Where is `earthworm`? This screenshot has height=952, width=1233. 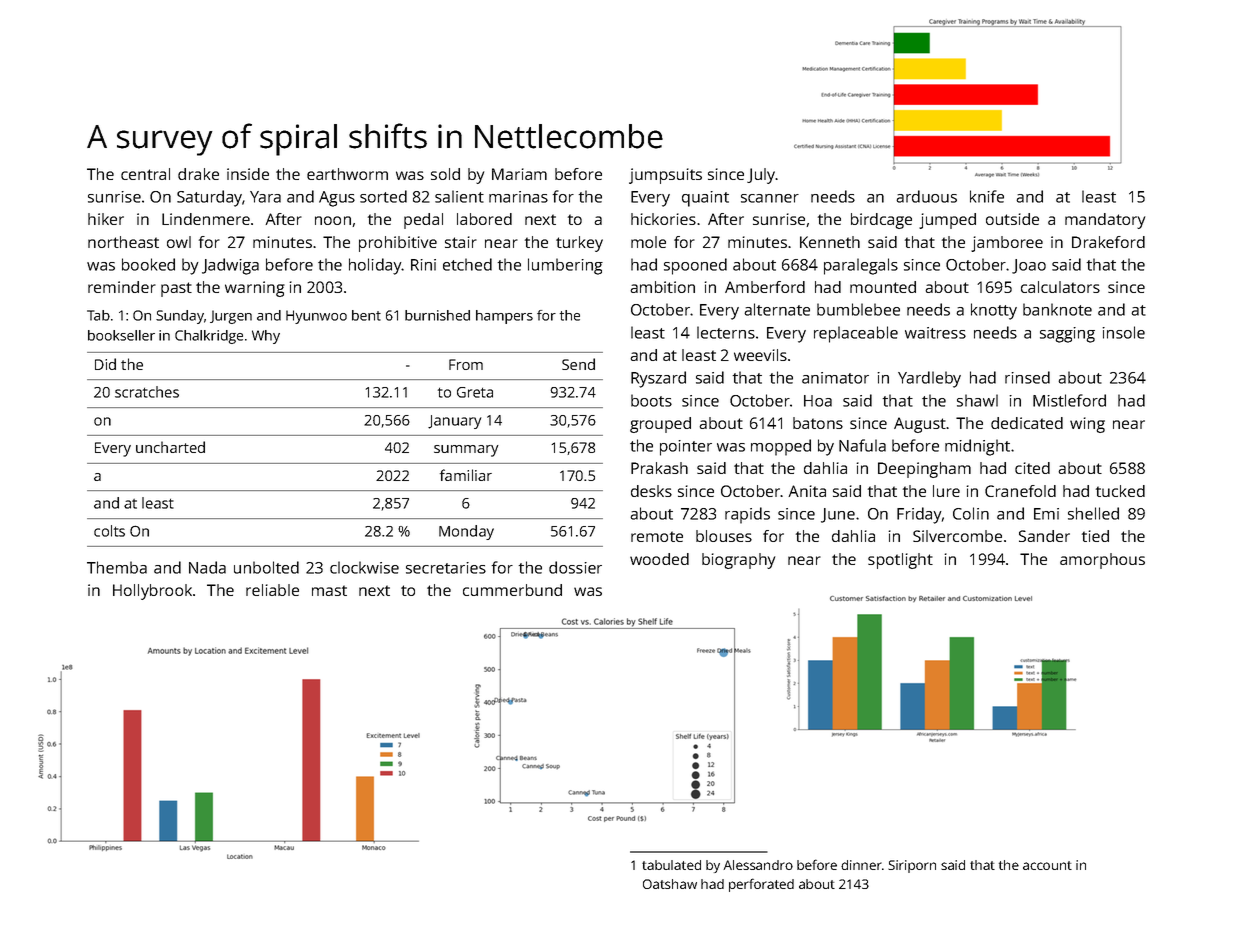 earthworm is located at coordinates (347, 174).
